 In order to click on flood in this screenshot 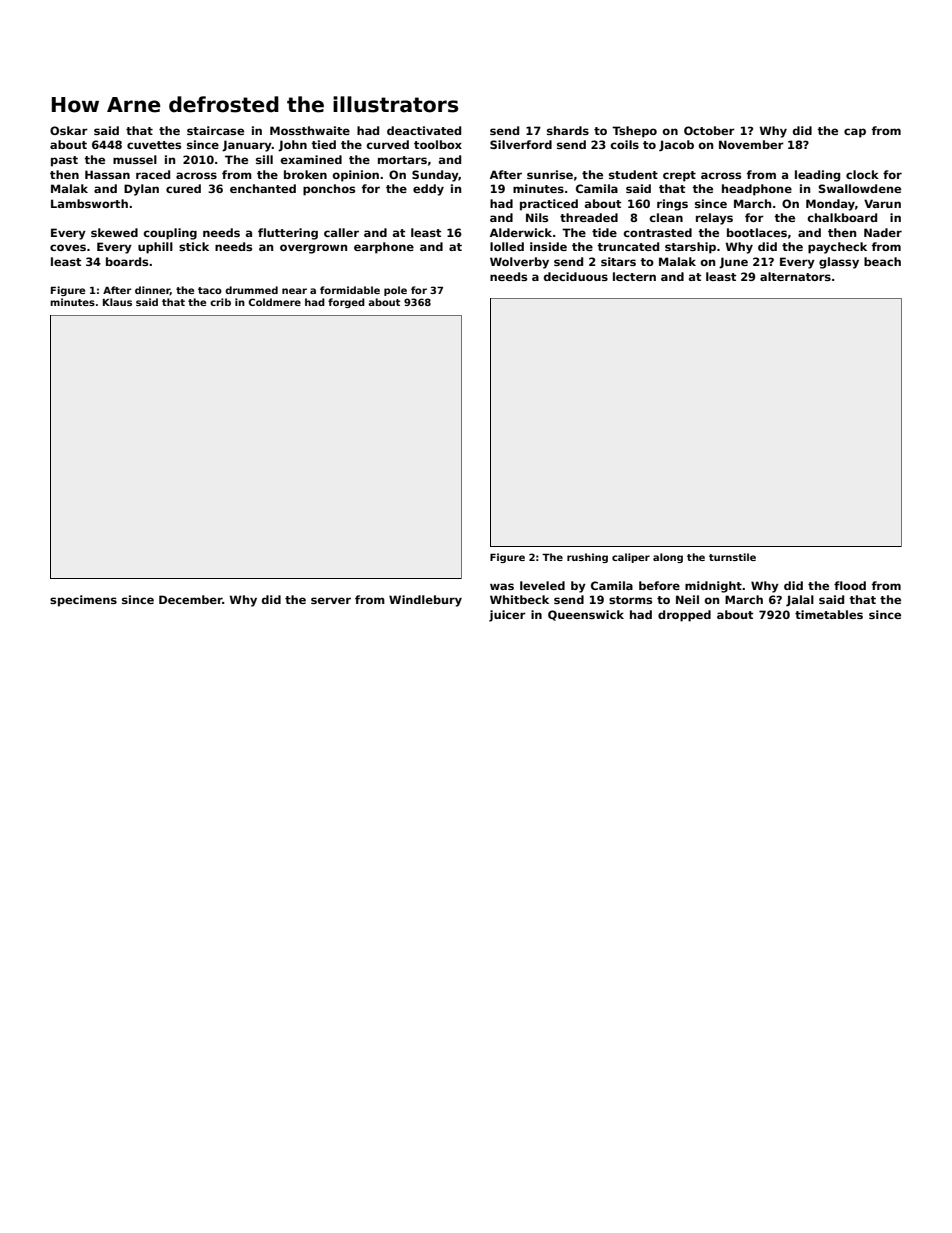, I will do `click(850, 585)`.
